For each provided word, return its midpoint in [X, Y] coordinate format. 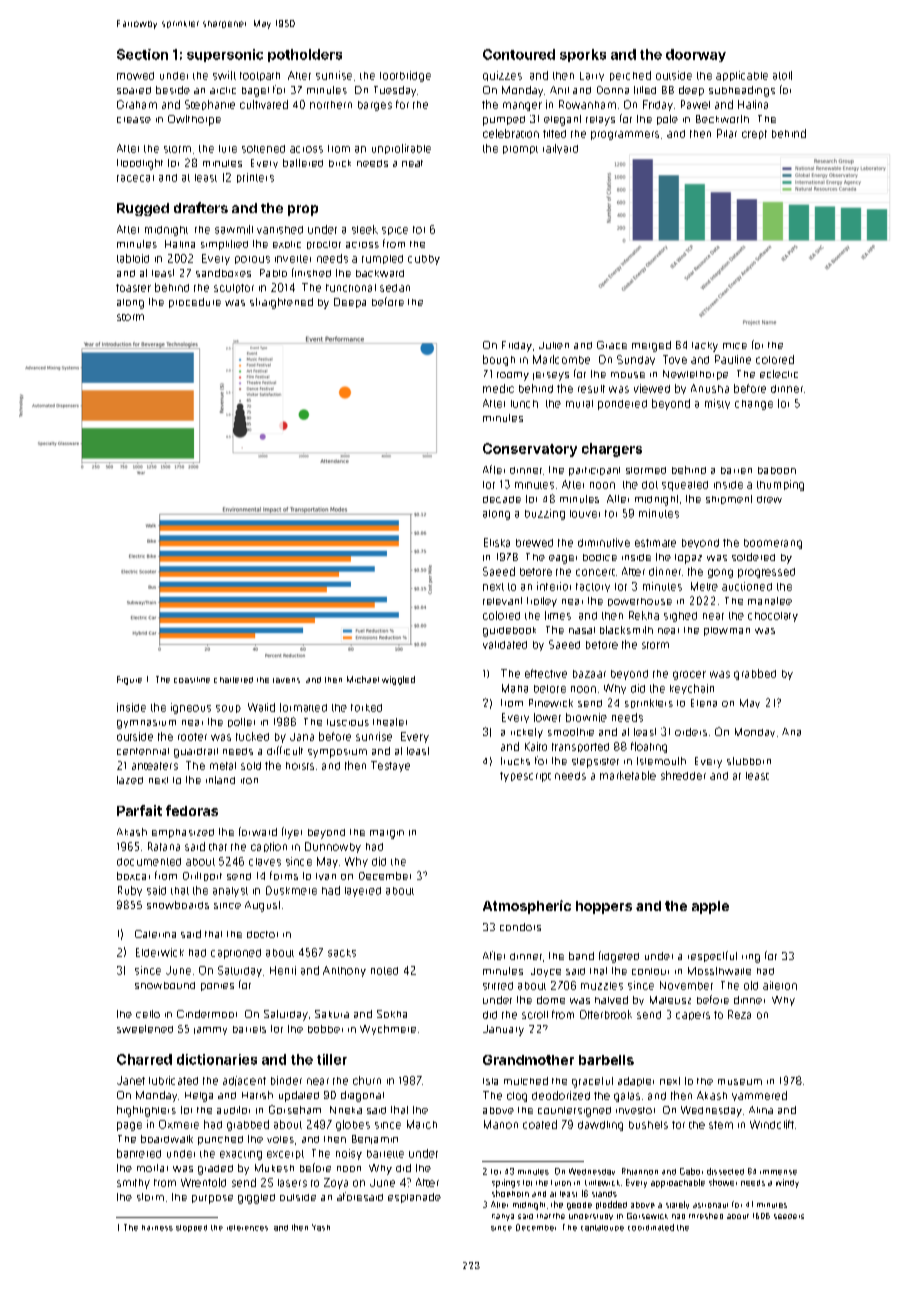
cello [148, 1014]
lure [228, 149]
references [247, 1228]
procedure [195, 303]
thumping [780, 485]
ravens [286, 680]
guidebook [509, 632]
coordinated [651, 1227]
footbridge [405, 76]
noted [384, 971]
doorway [696, 55]
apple [710, 907]
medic [498, 388]
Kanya [503, 1217]
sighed [680, 617]
